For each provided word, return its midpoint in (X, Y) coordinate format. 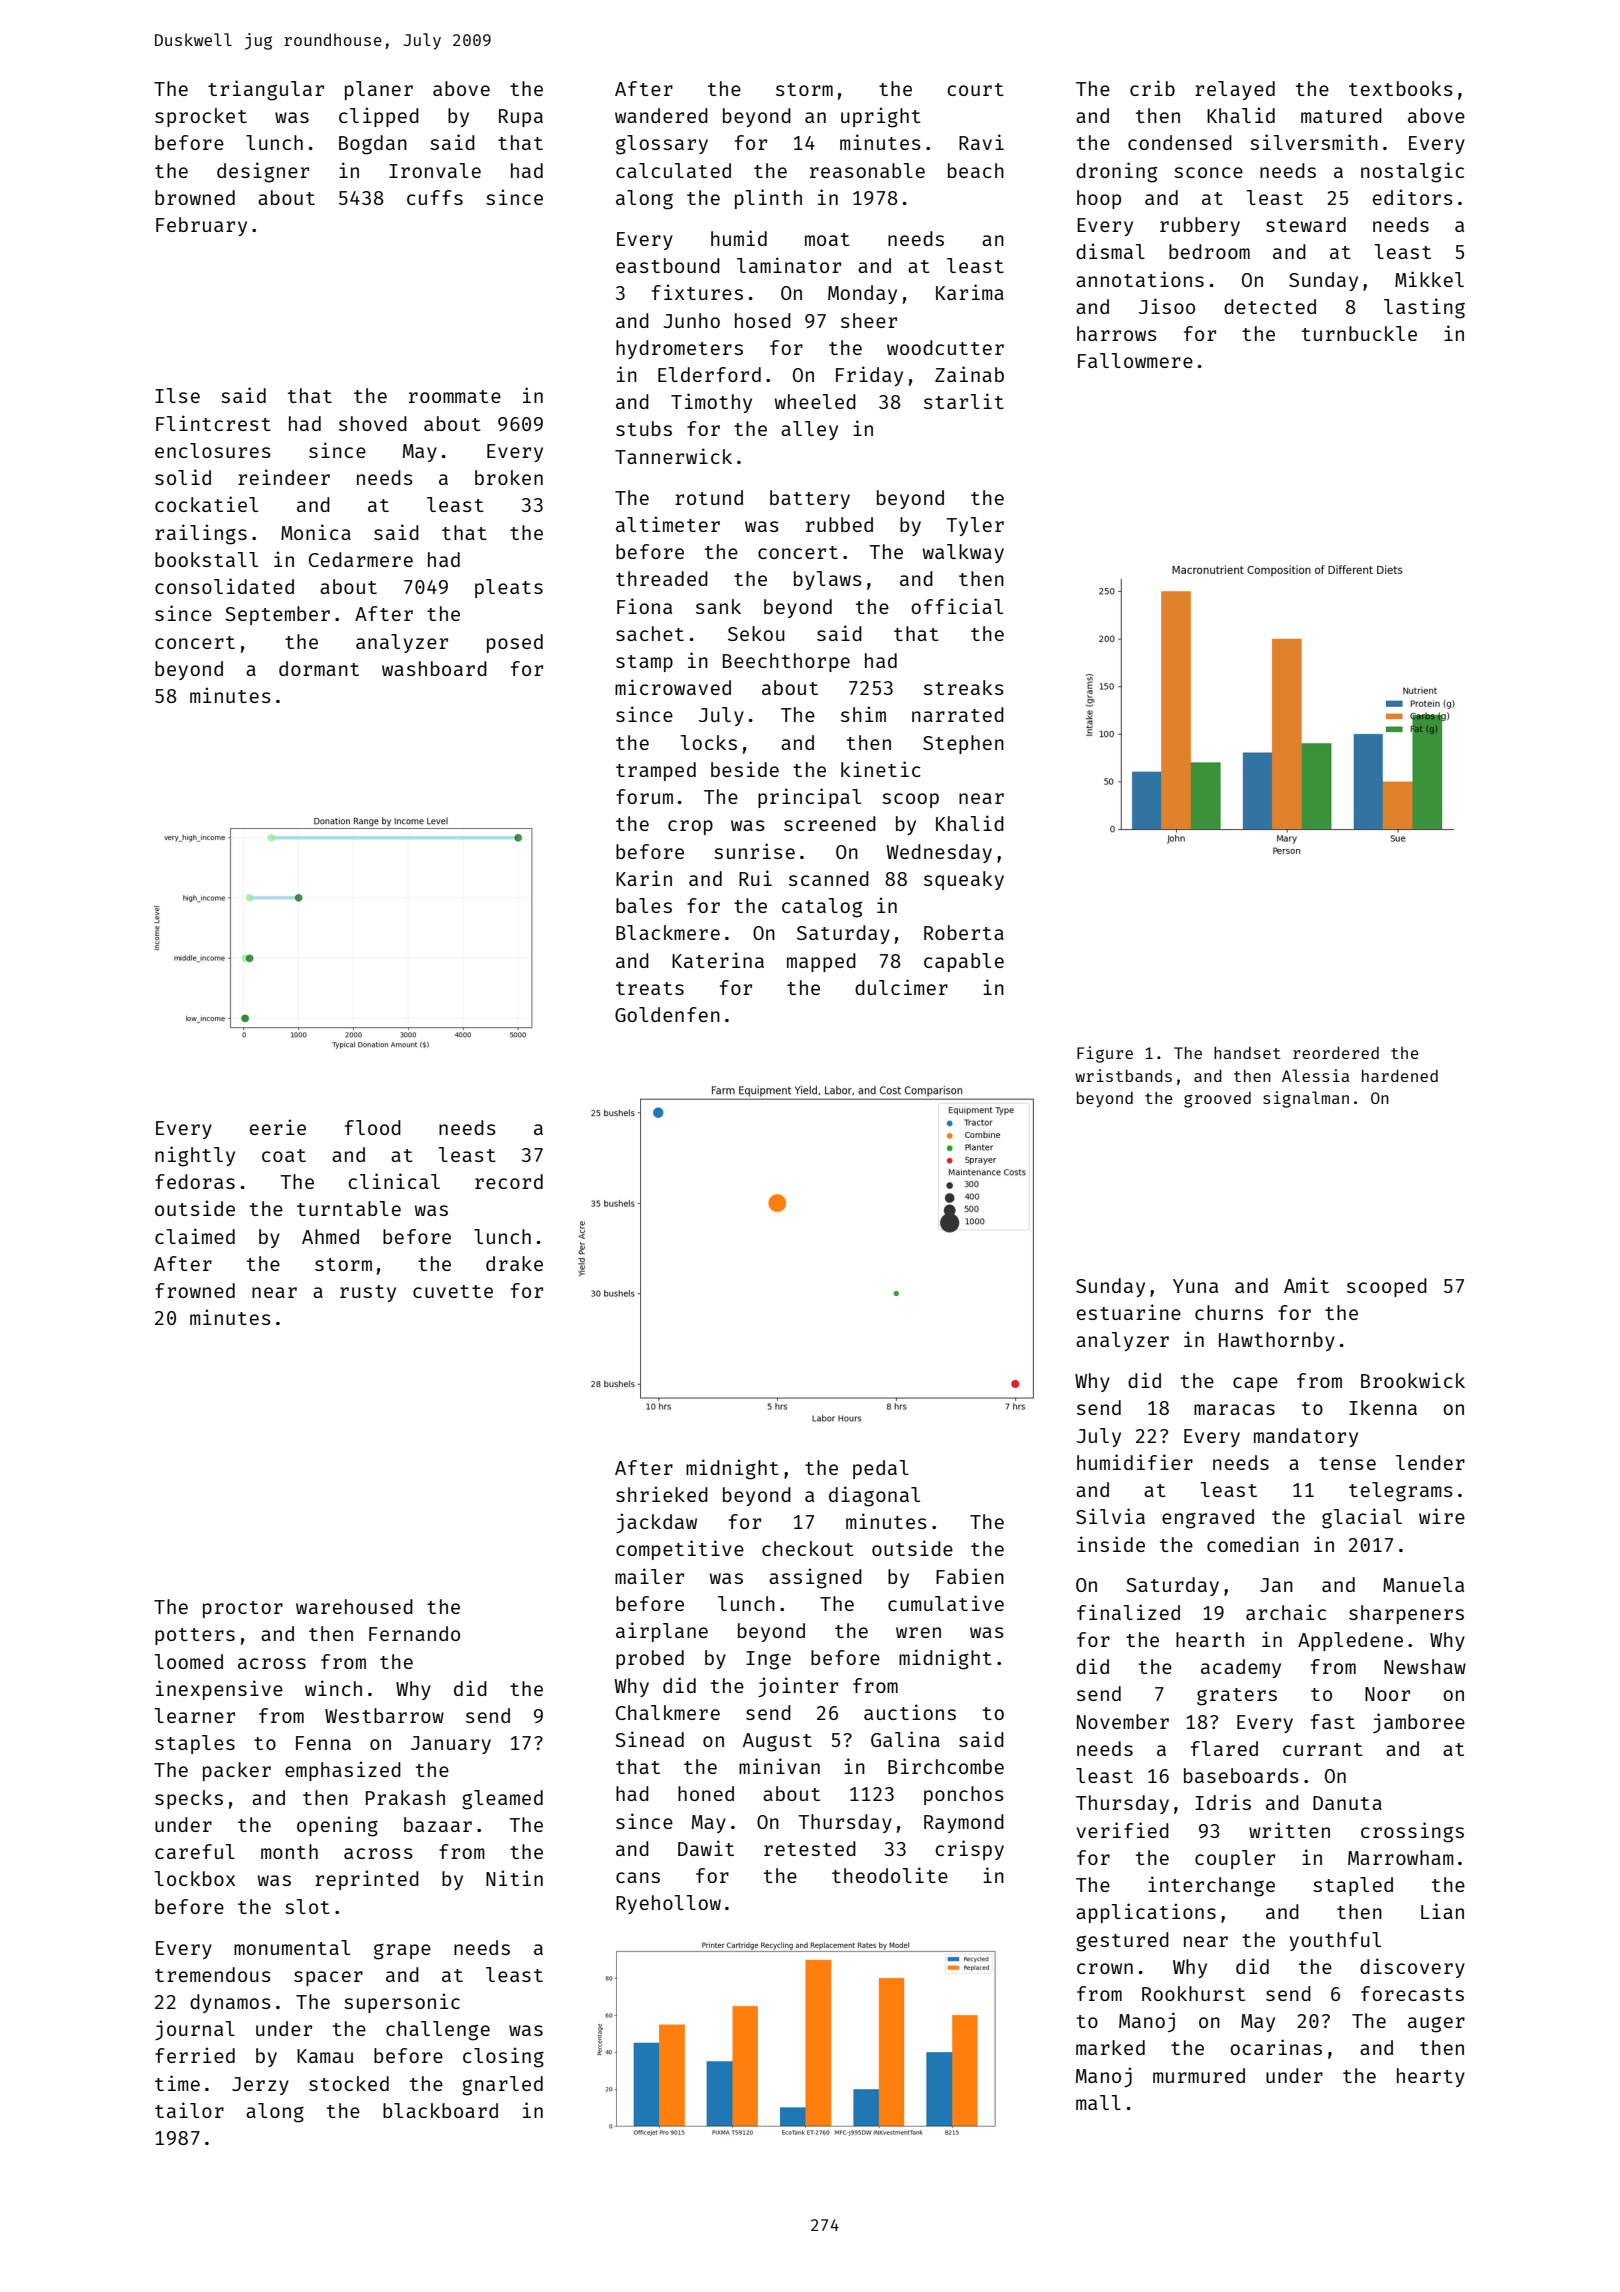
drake (514, 1263)
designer (263, 172)
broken (509, 477)
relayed (1235, 90)
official (957, 606)
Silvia (1110, 1516)
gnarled (502, 2086)
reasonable (867, 170)
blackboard (440, 2110)
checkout (808, 1548)
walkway (963, 553)
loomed (189, 1661)
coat (284, 1155)
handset (1247, 1053)
